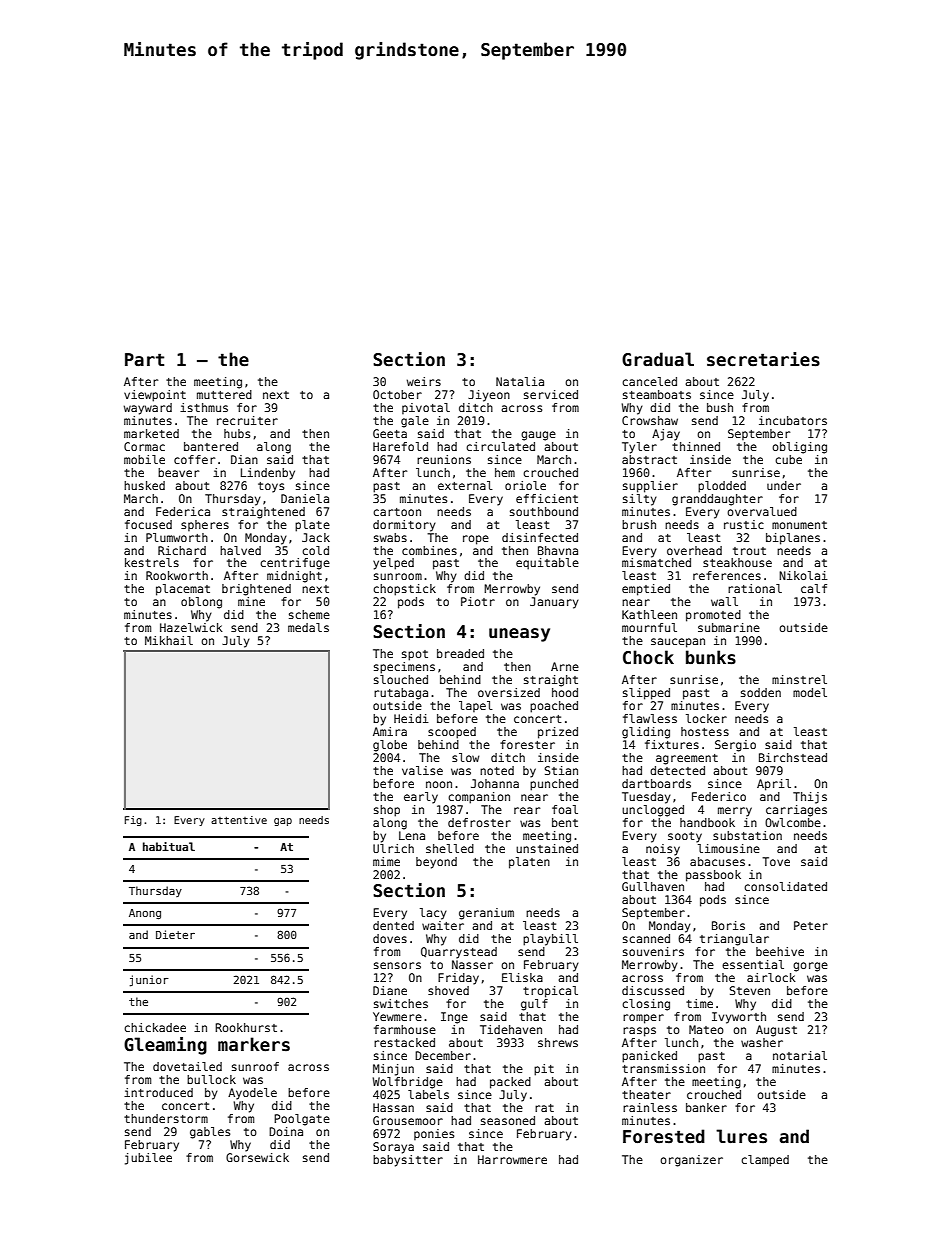 This screenshot has width=952, height=1233. What do you see at coordinates (551, 394) in the screenshot?
I see `serviced` at bounding box center [551, 394].
